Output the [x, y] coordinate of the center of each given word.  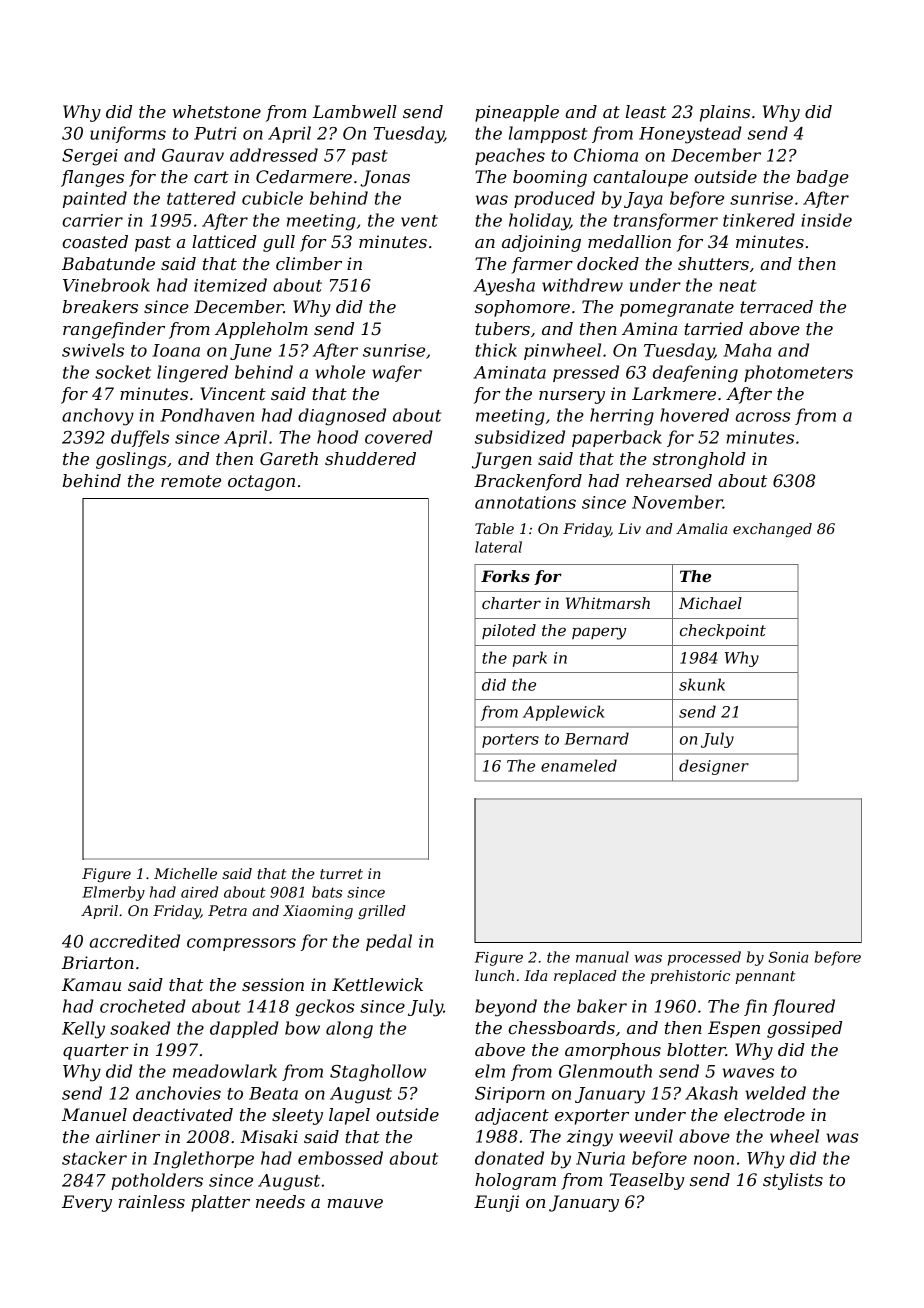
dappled [244, 1029]
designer [714, 767]
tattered [201, 198]
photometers [798, 373]
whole [340, 372]
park [530, 659]
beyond [506, 1008]
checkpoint [723, 631]
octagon [261, 483]
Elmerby [113, 893]
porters [510, 741]
